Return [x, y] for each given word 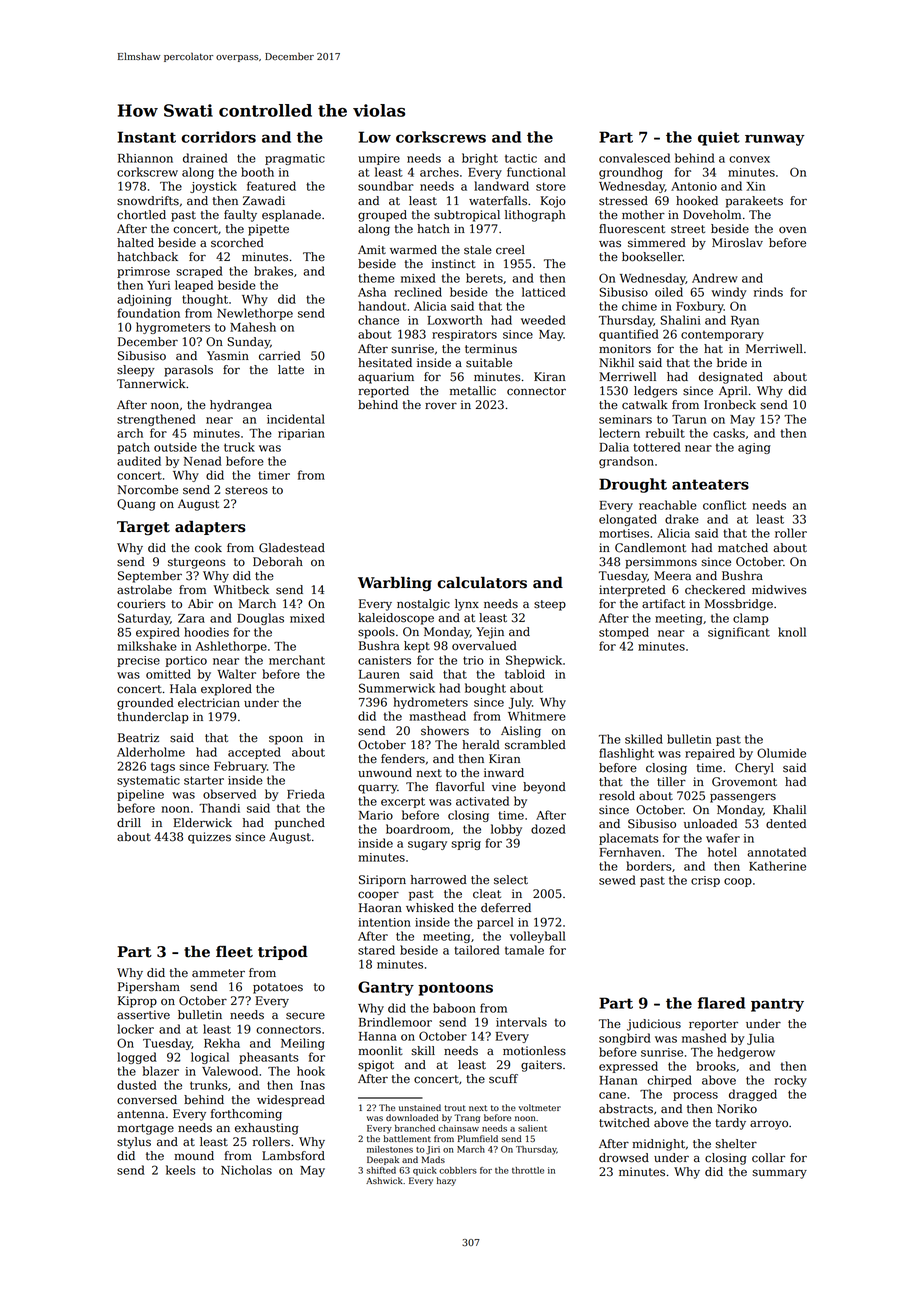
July [520, 703]
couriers [141, 604]
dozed [548, 829]
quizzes [209, 838]
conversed [147, 1100]
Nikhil [616, 362]
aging [754, 448]
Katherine [777, 866]
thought [205, 300]
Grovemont [744, 782]
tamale [524, 950]
